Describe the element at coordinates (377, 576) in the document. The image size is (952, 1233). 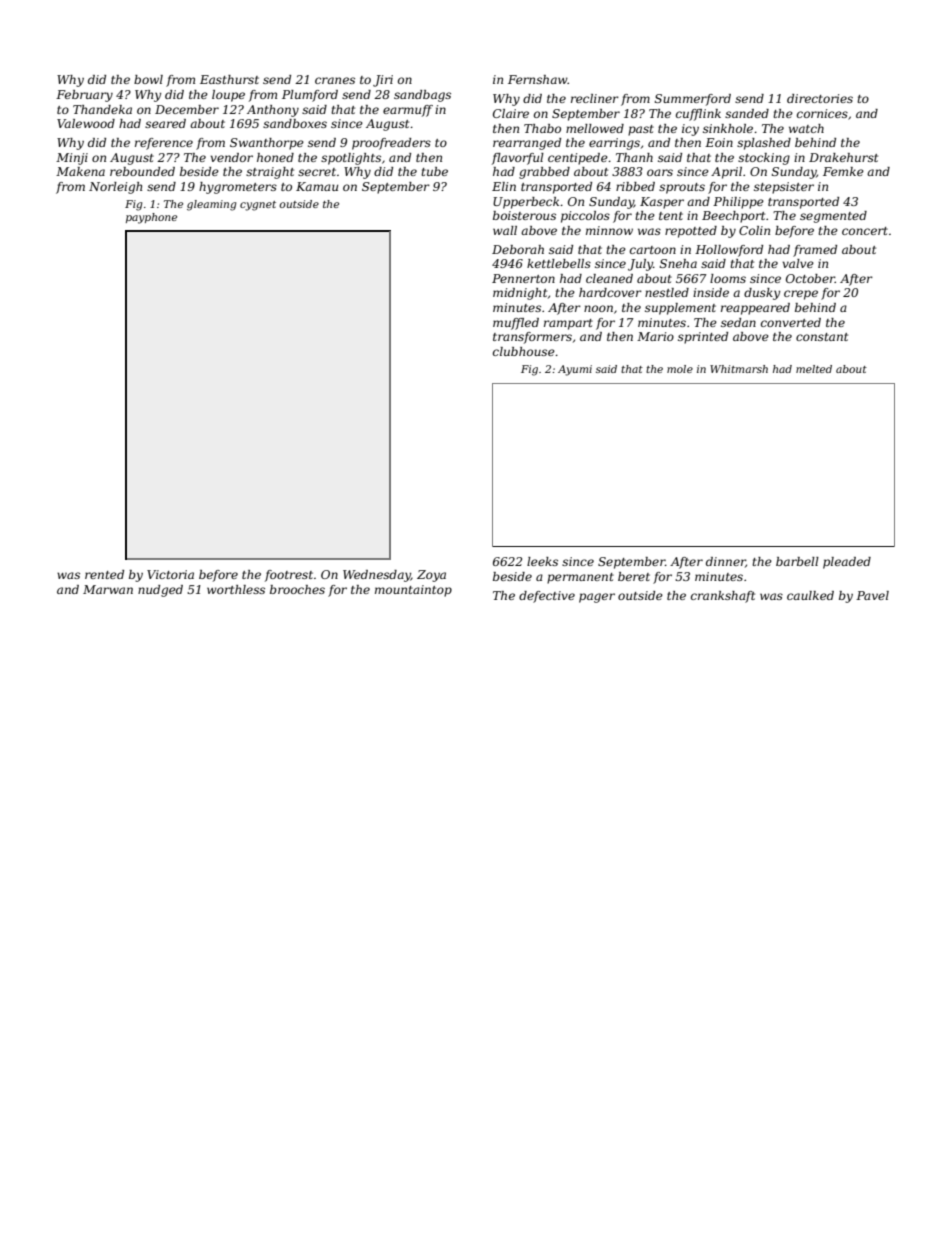
I see `Wednesday` at that location.
